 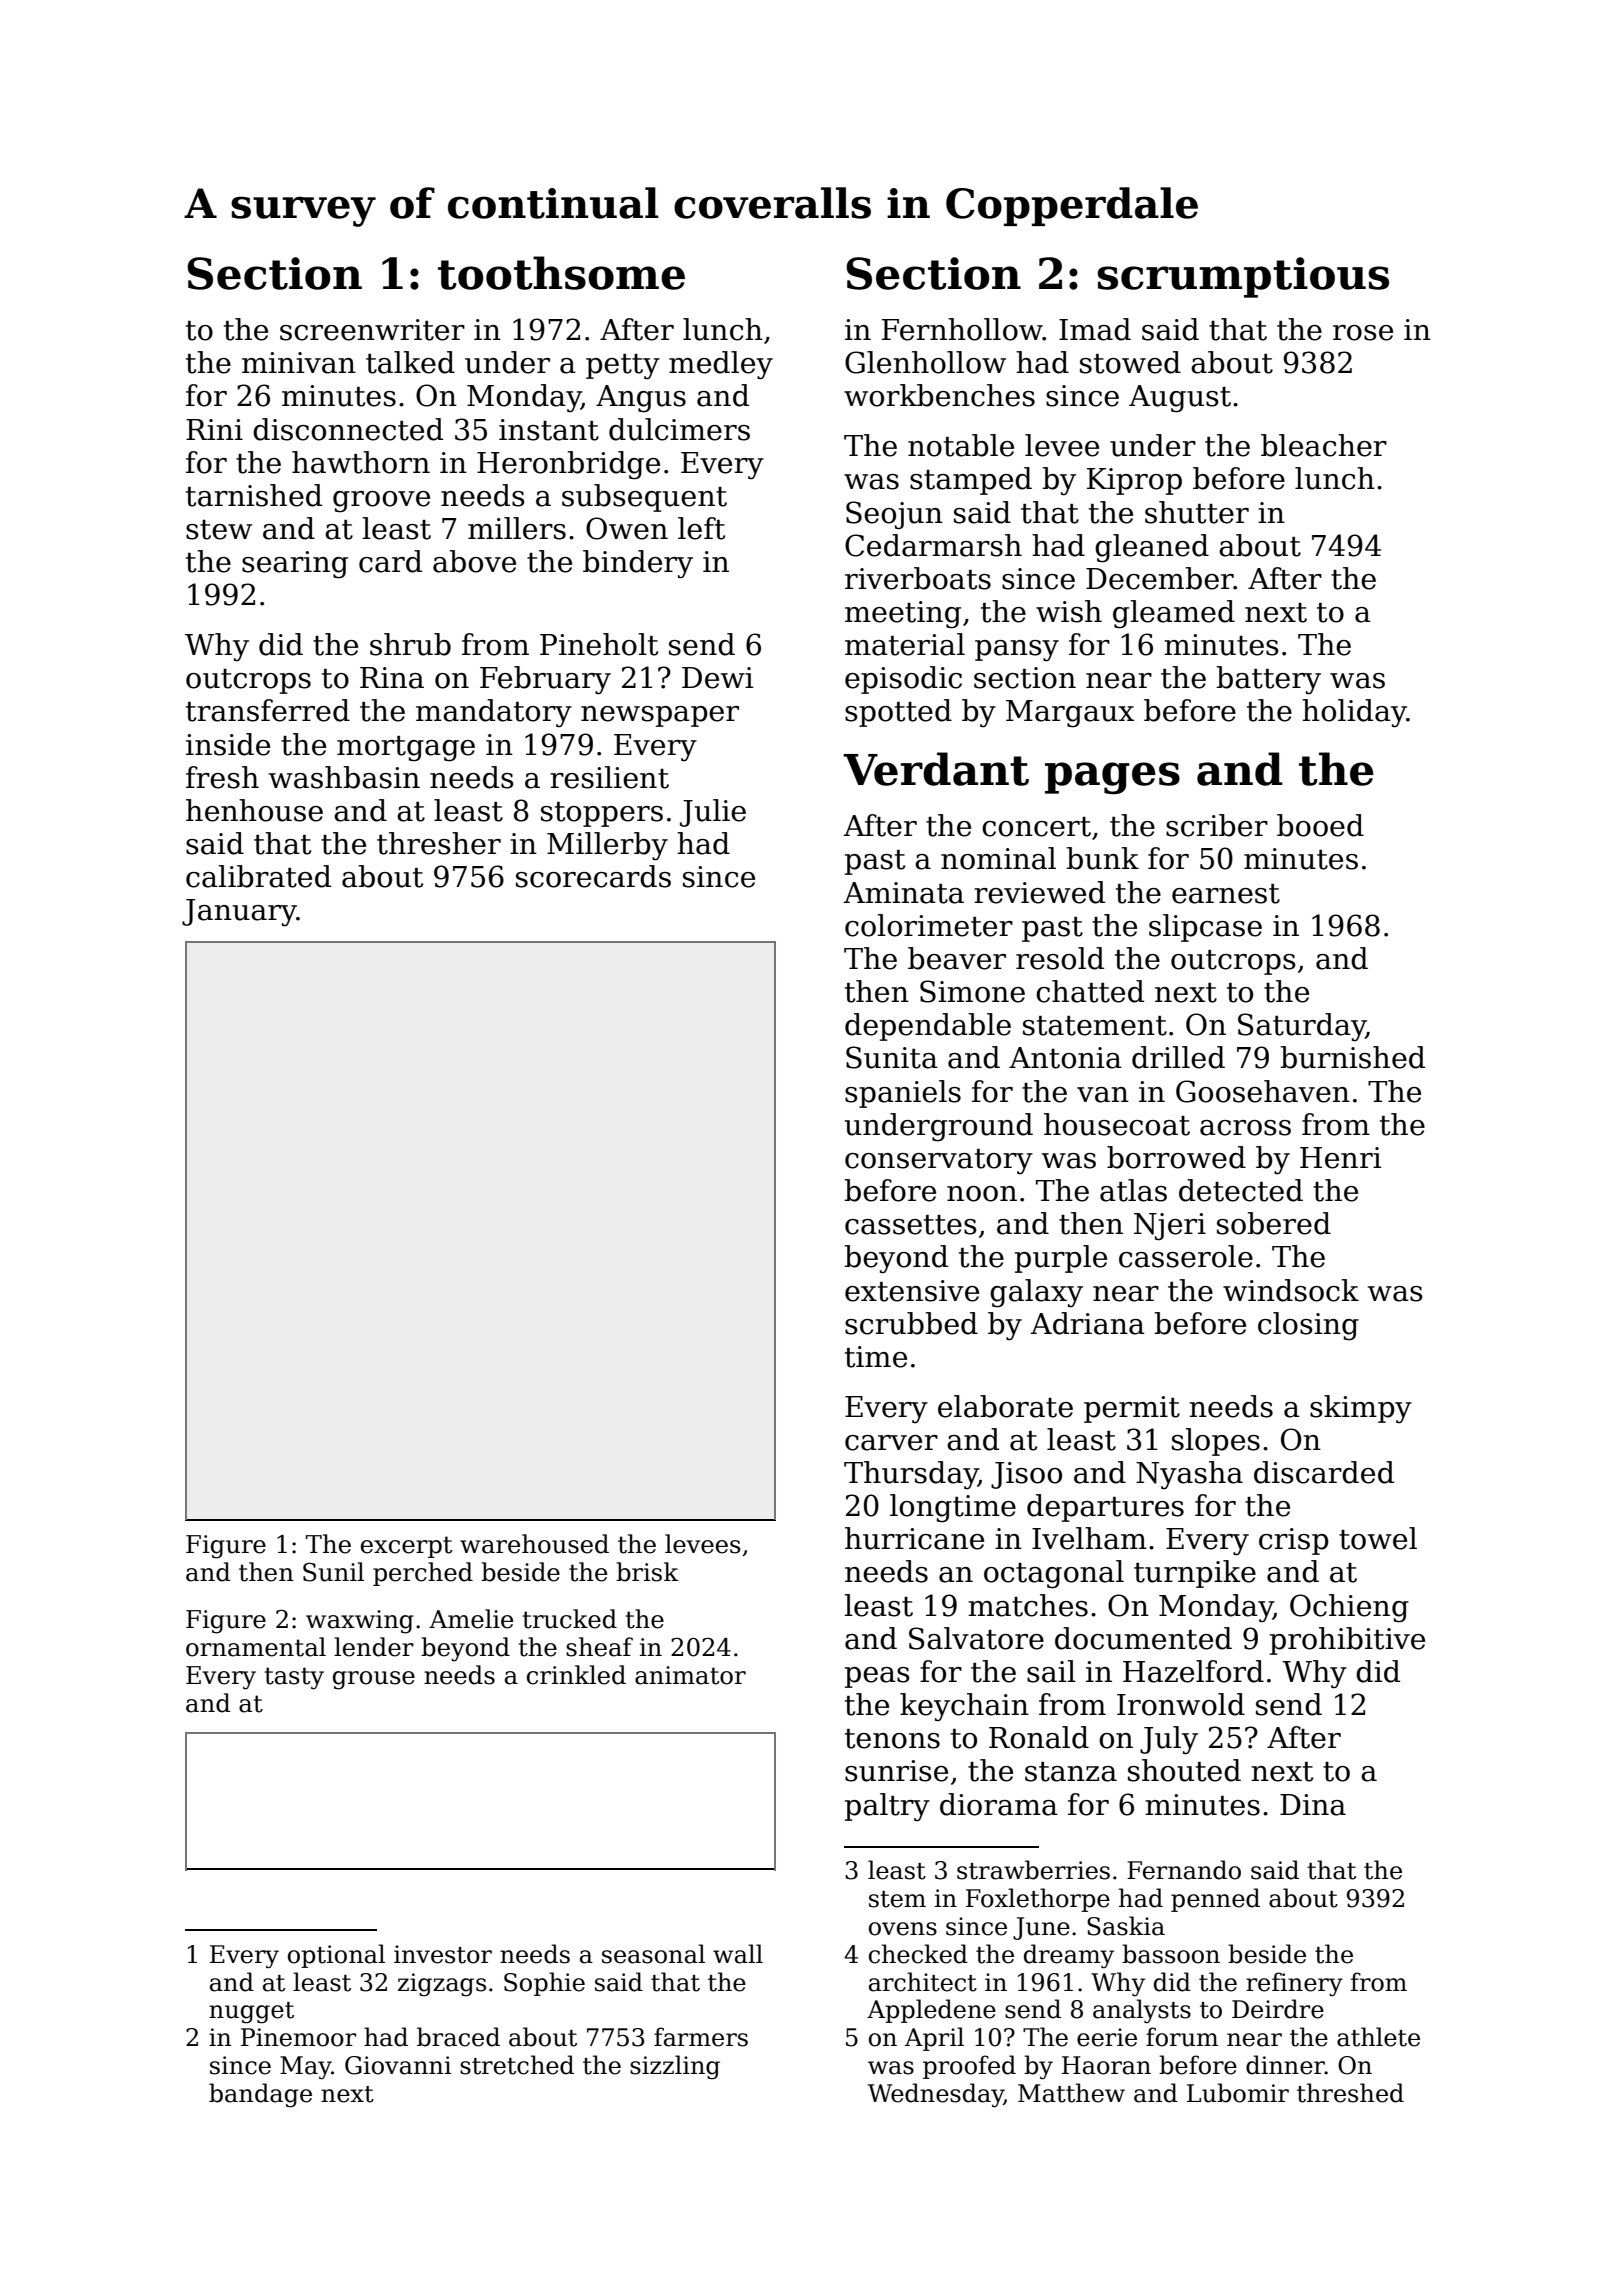 What do you see at coordinates (1324, 445) in the document?
I see `bleacher` at bounding box center [1324, 445].
